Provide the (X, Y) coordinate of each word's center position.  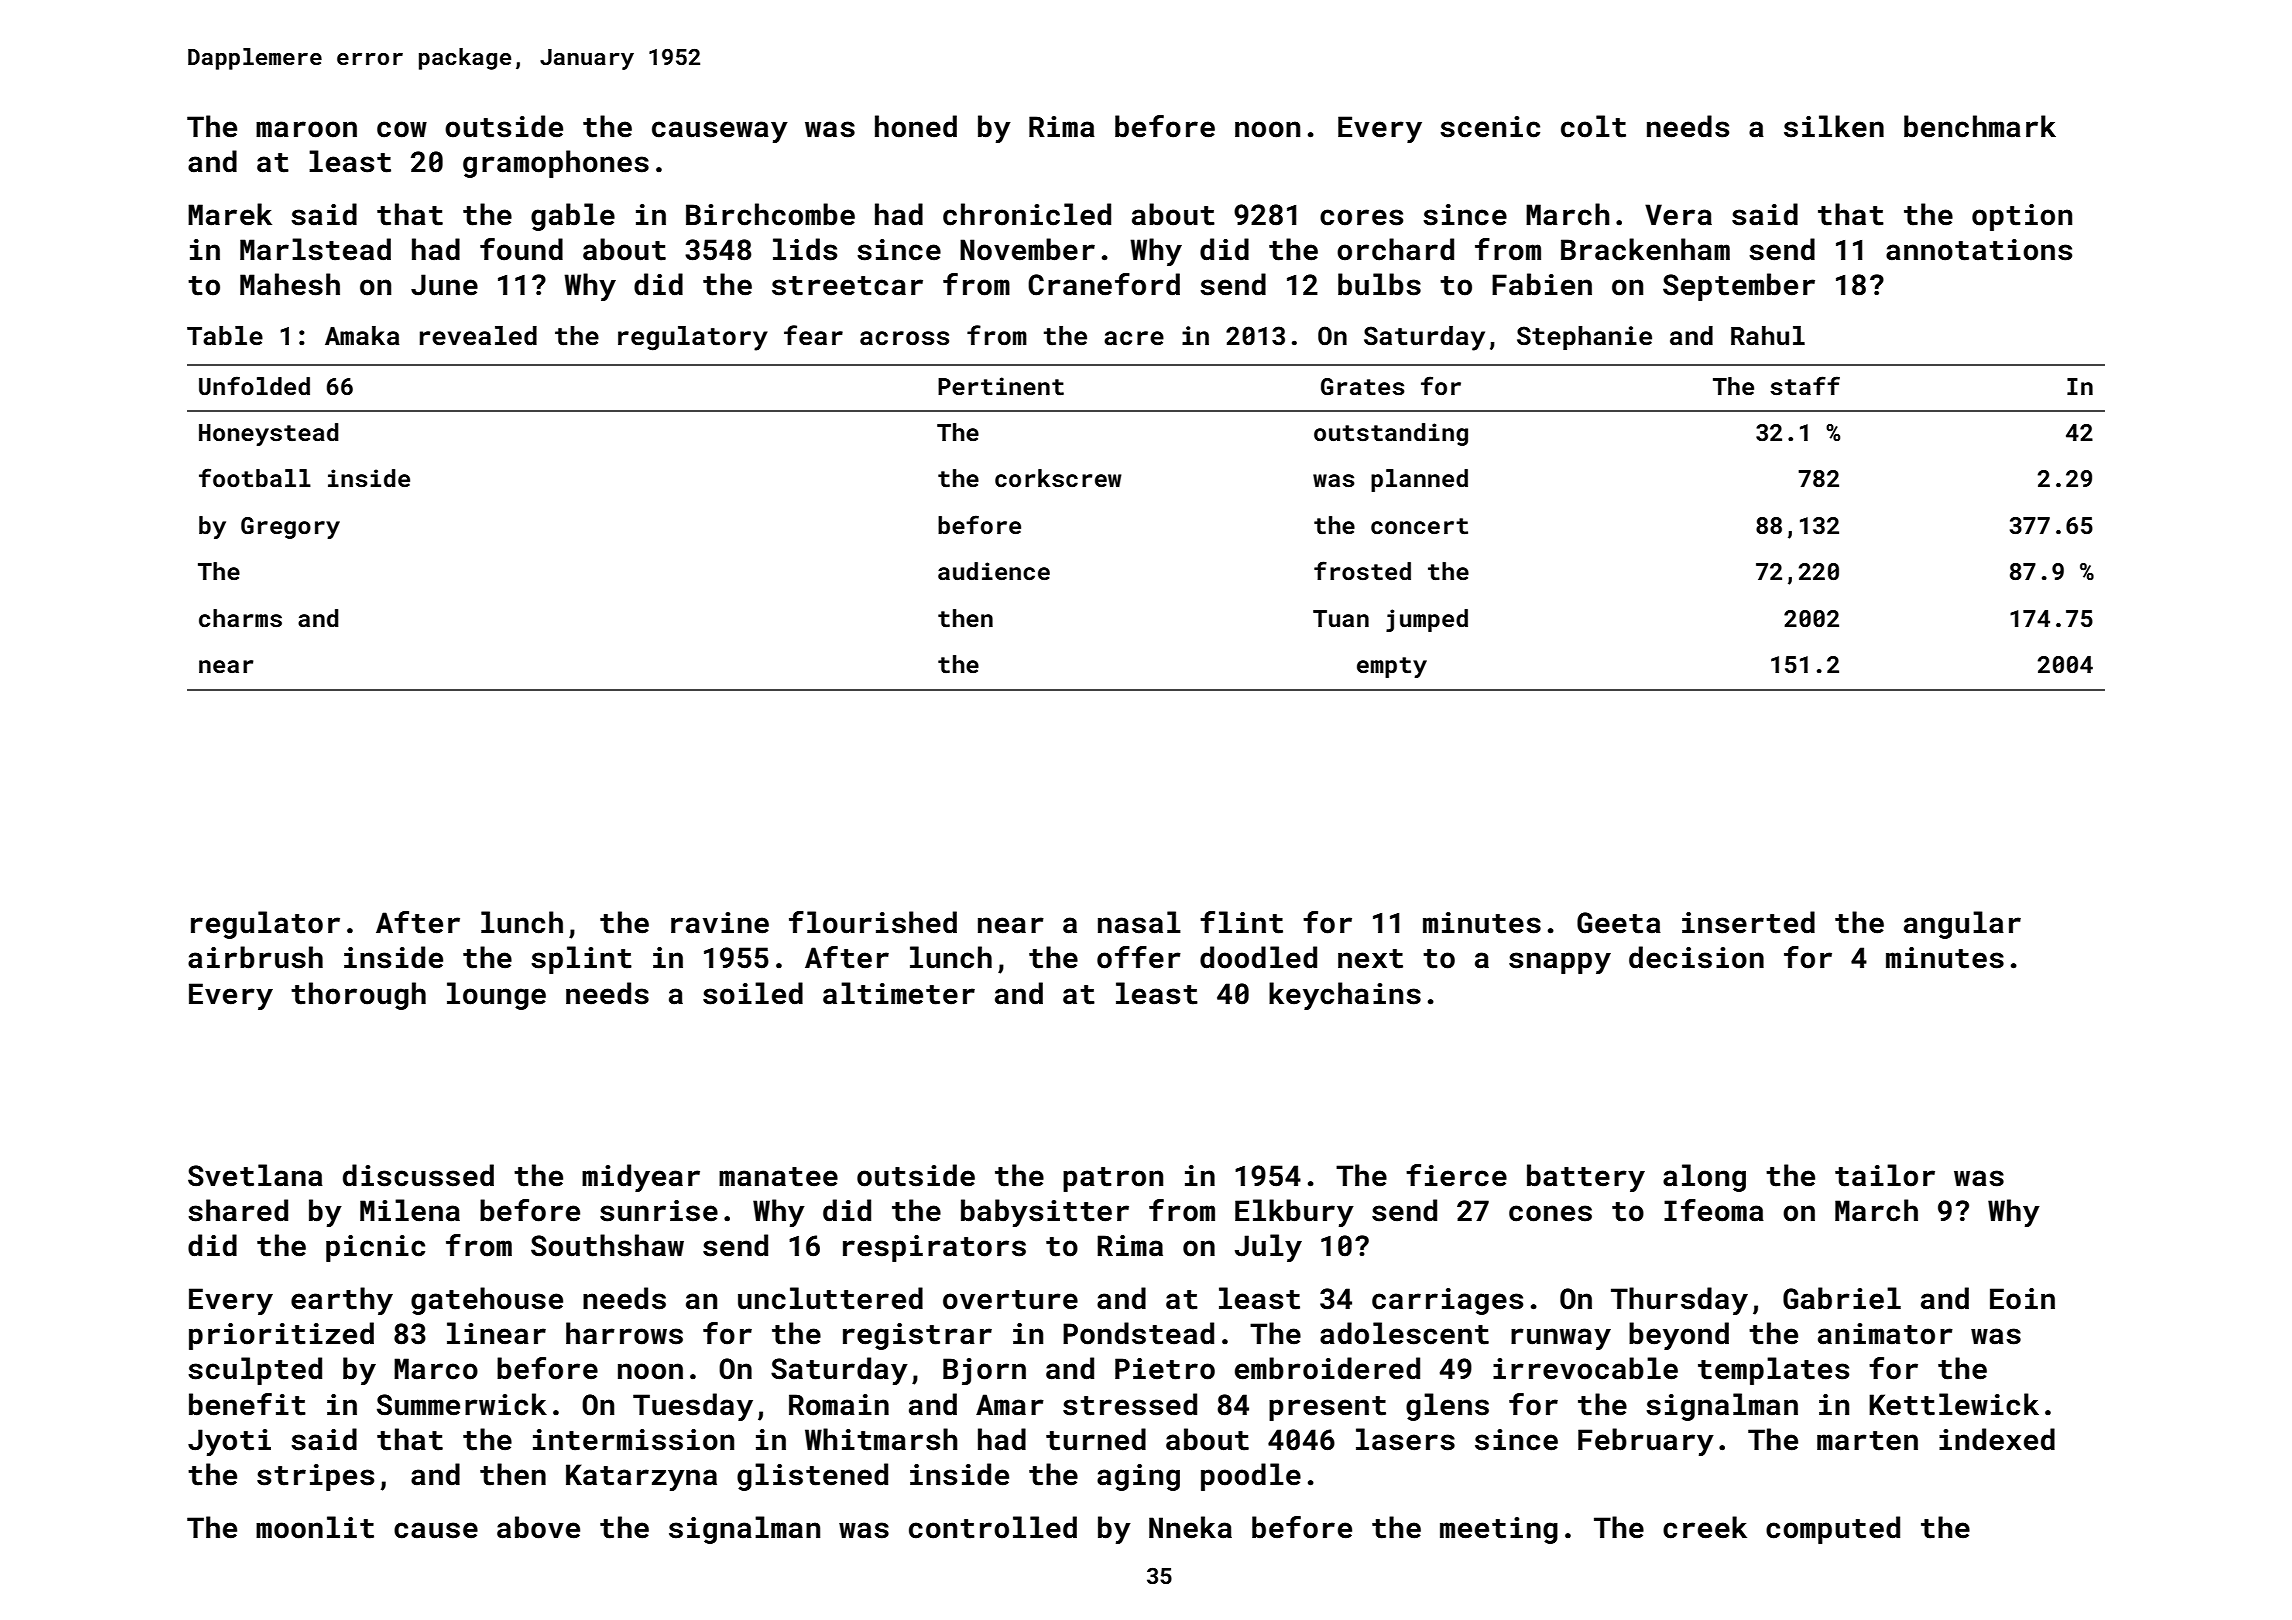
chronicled (1027, 214)
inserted (1748, 922)
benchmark (1980, 126)
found (521, 249)
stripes (315, 1477)
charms (240, 618)
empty (1392, 667)
